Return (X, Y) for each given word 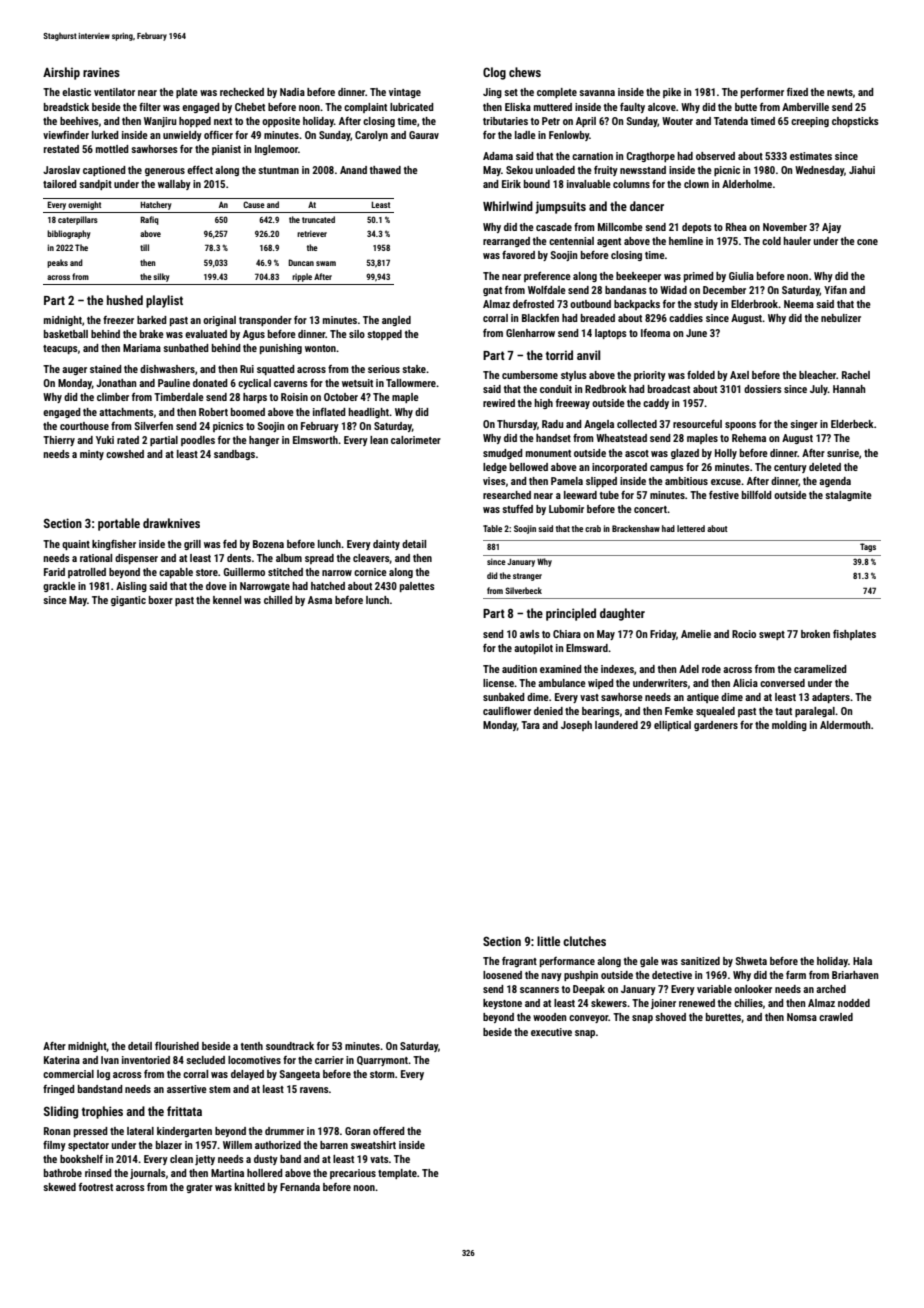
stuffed (517, 509)
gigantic (128, 601)
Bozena (268, 544)
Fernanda (300, 1187)
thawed (385, 170)
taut (783, 711)
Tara (530, 725)
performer (762, 93)
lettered (691, 528)
